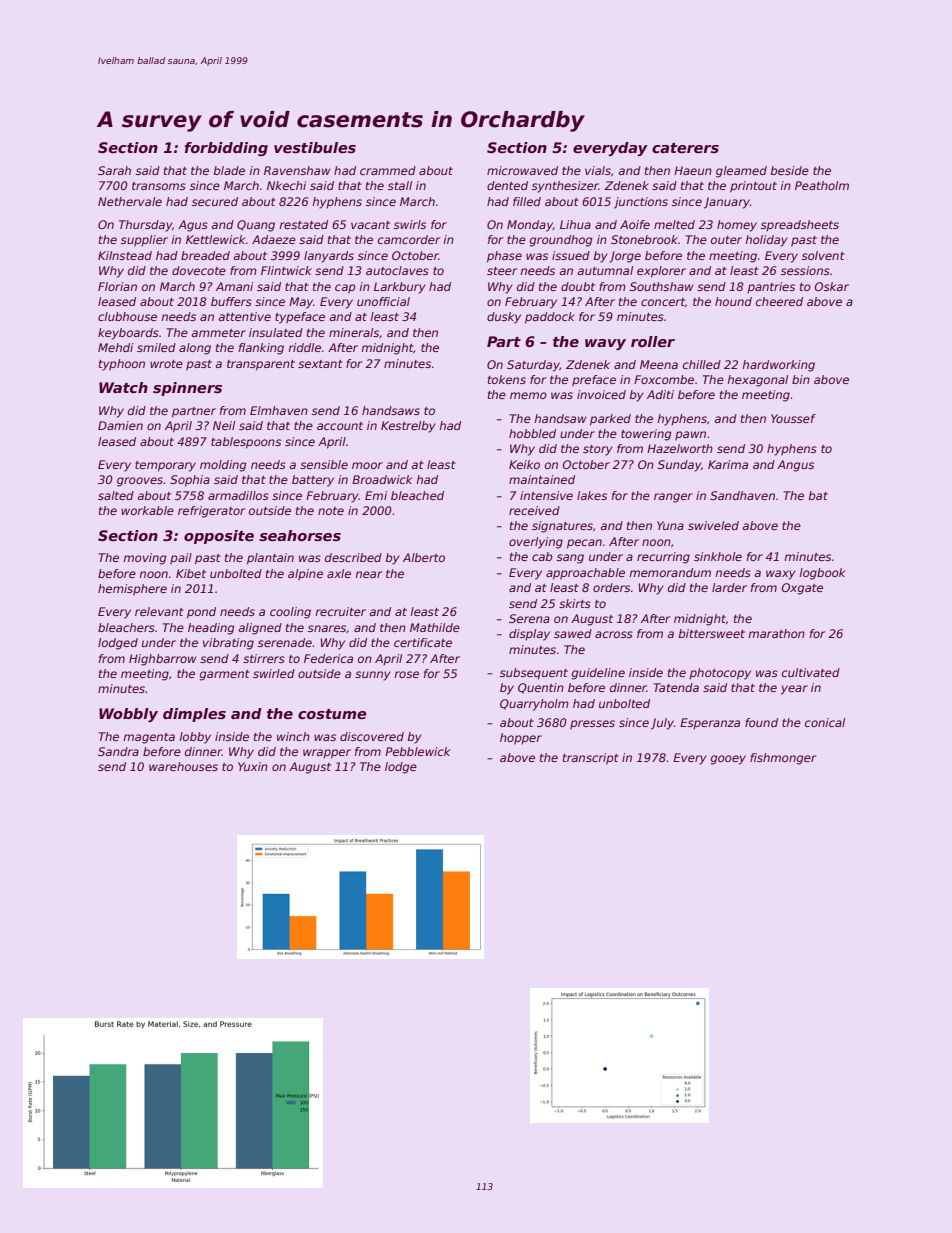 The height and width of the screenshot is (1233, 952). Describe the element at coordinates (417, 751) in the screenshot. I see `Pebblewick` at that location.
